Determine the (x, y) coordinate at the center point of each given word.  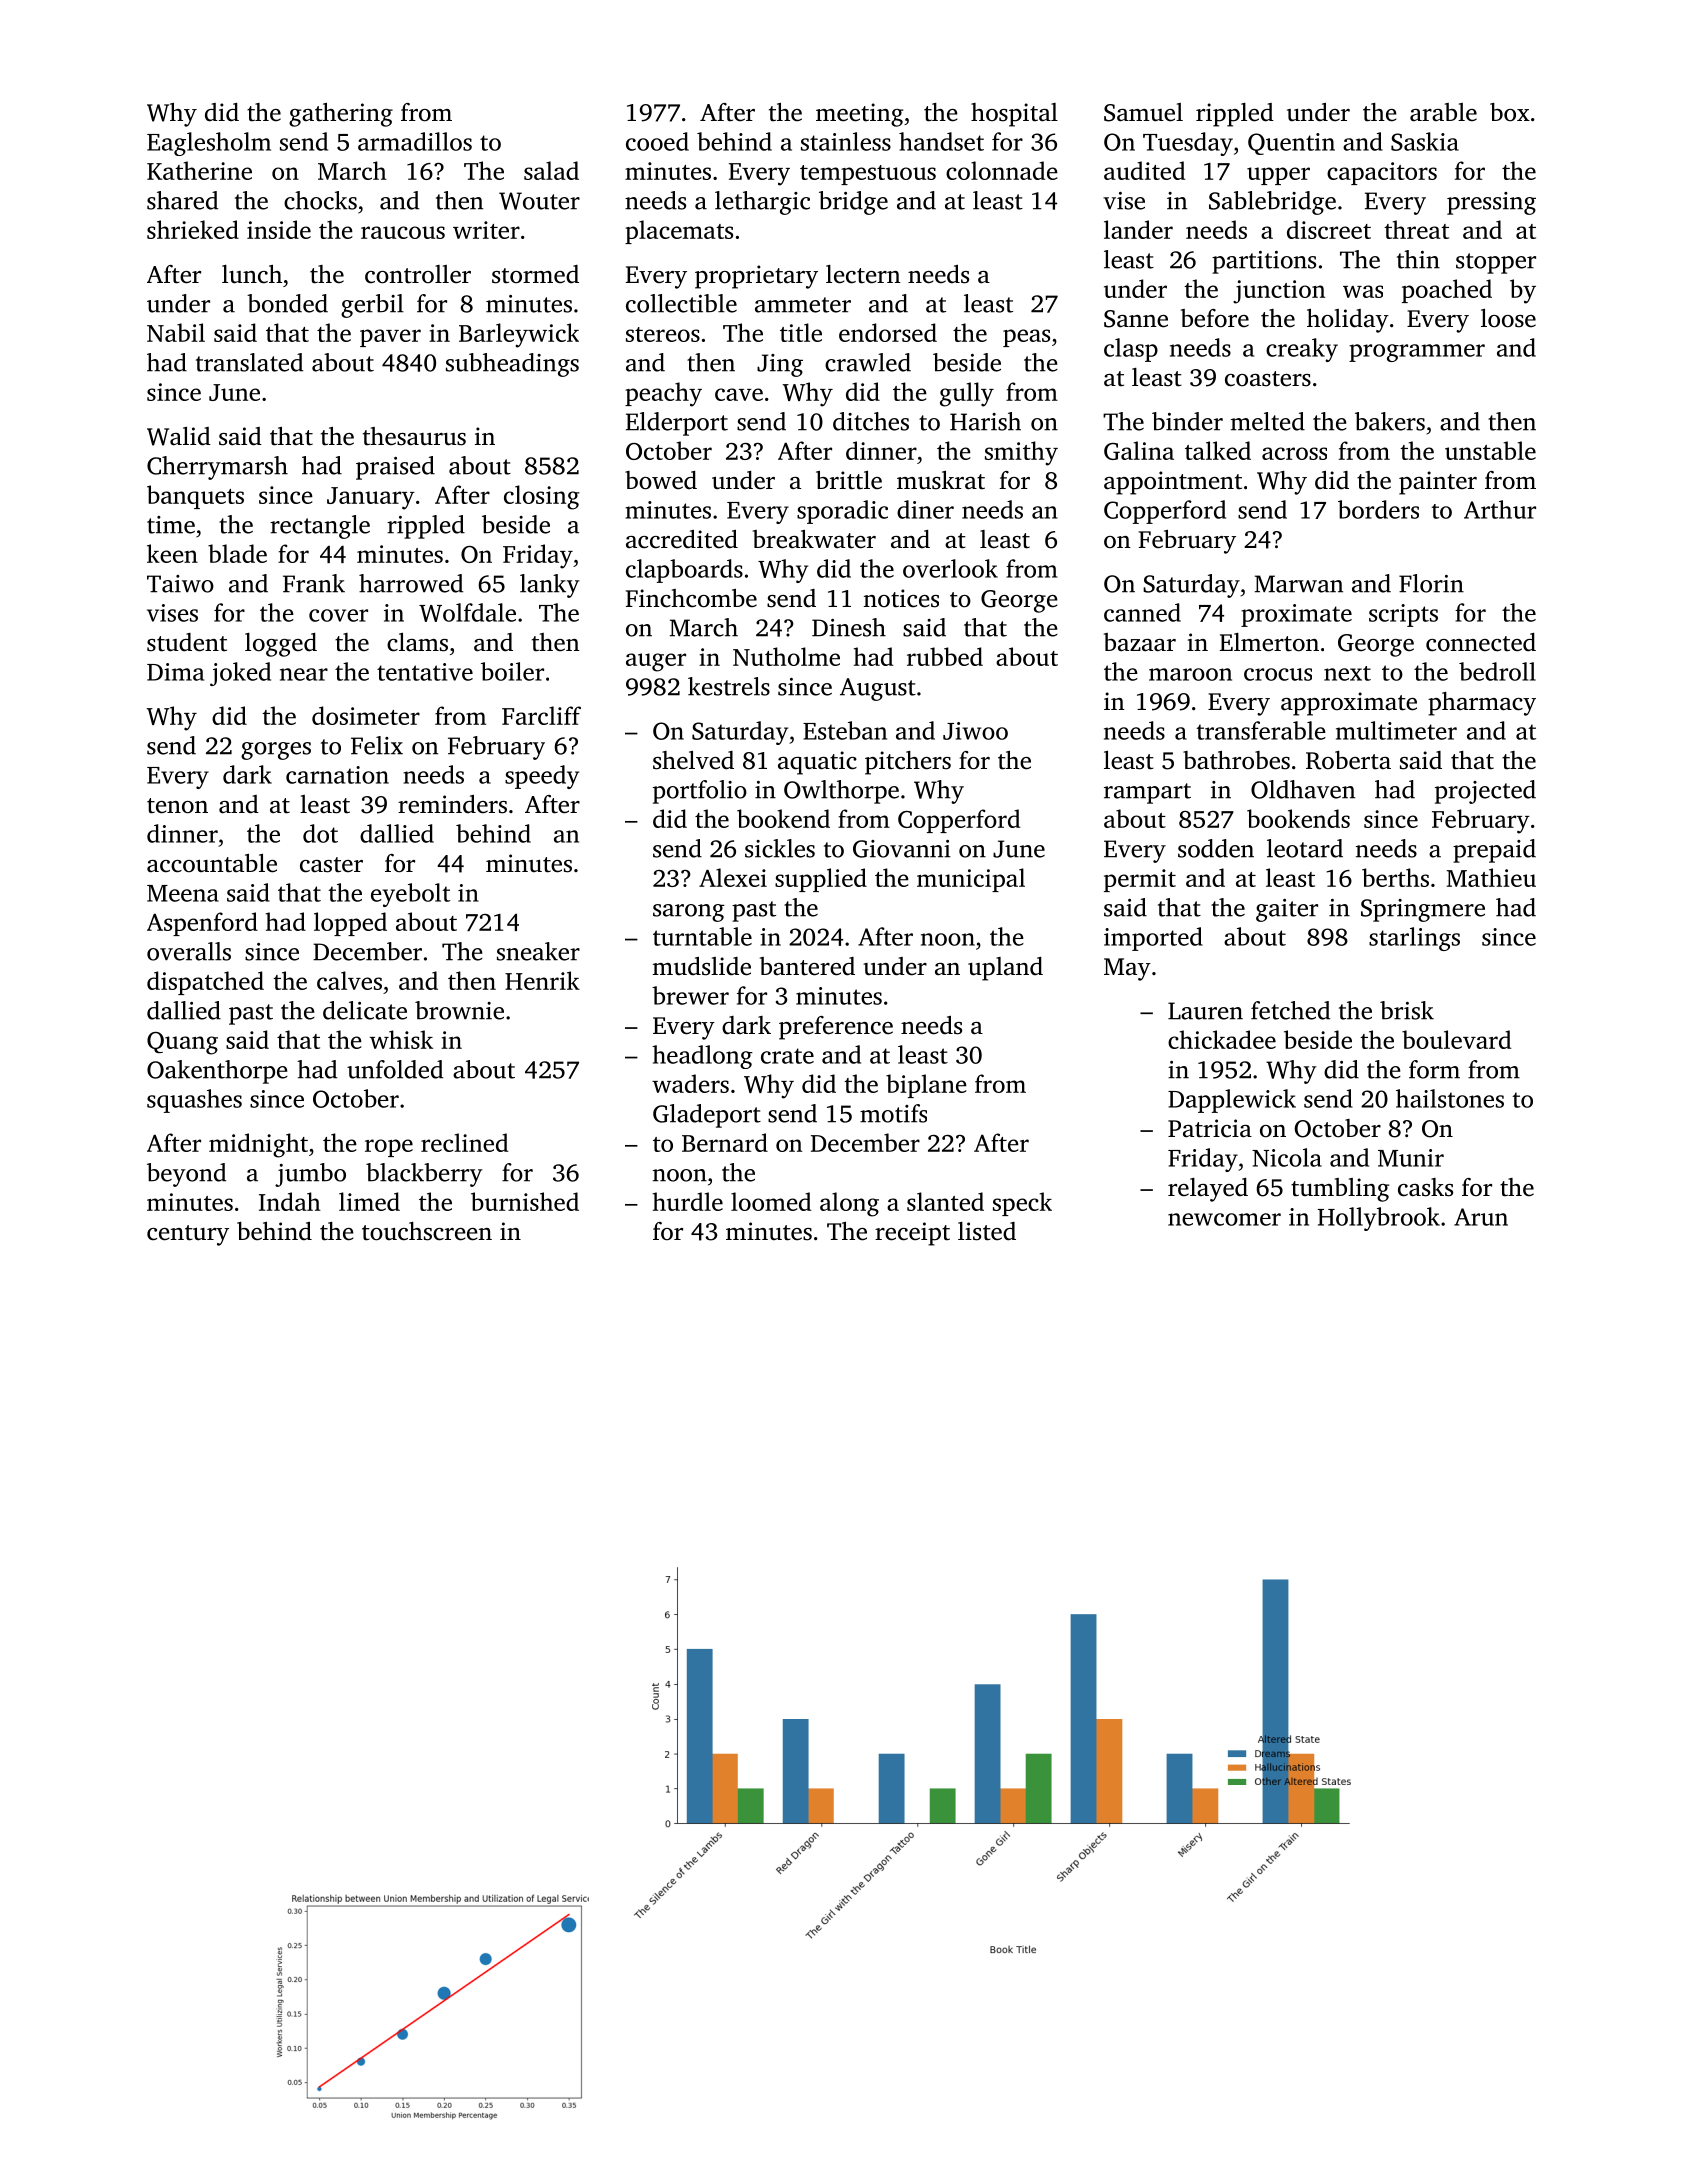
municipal (971, 880)
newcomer (1224, 1219)
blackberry (424, 1175)
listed (987, 1231)
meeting (859, 115)
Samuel (1143, 112)
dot (320, 833)
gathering (341, 115)
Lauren (1205, 1011)
